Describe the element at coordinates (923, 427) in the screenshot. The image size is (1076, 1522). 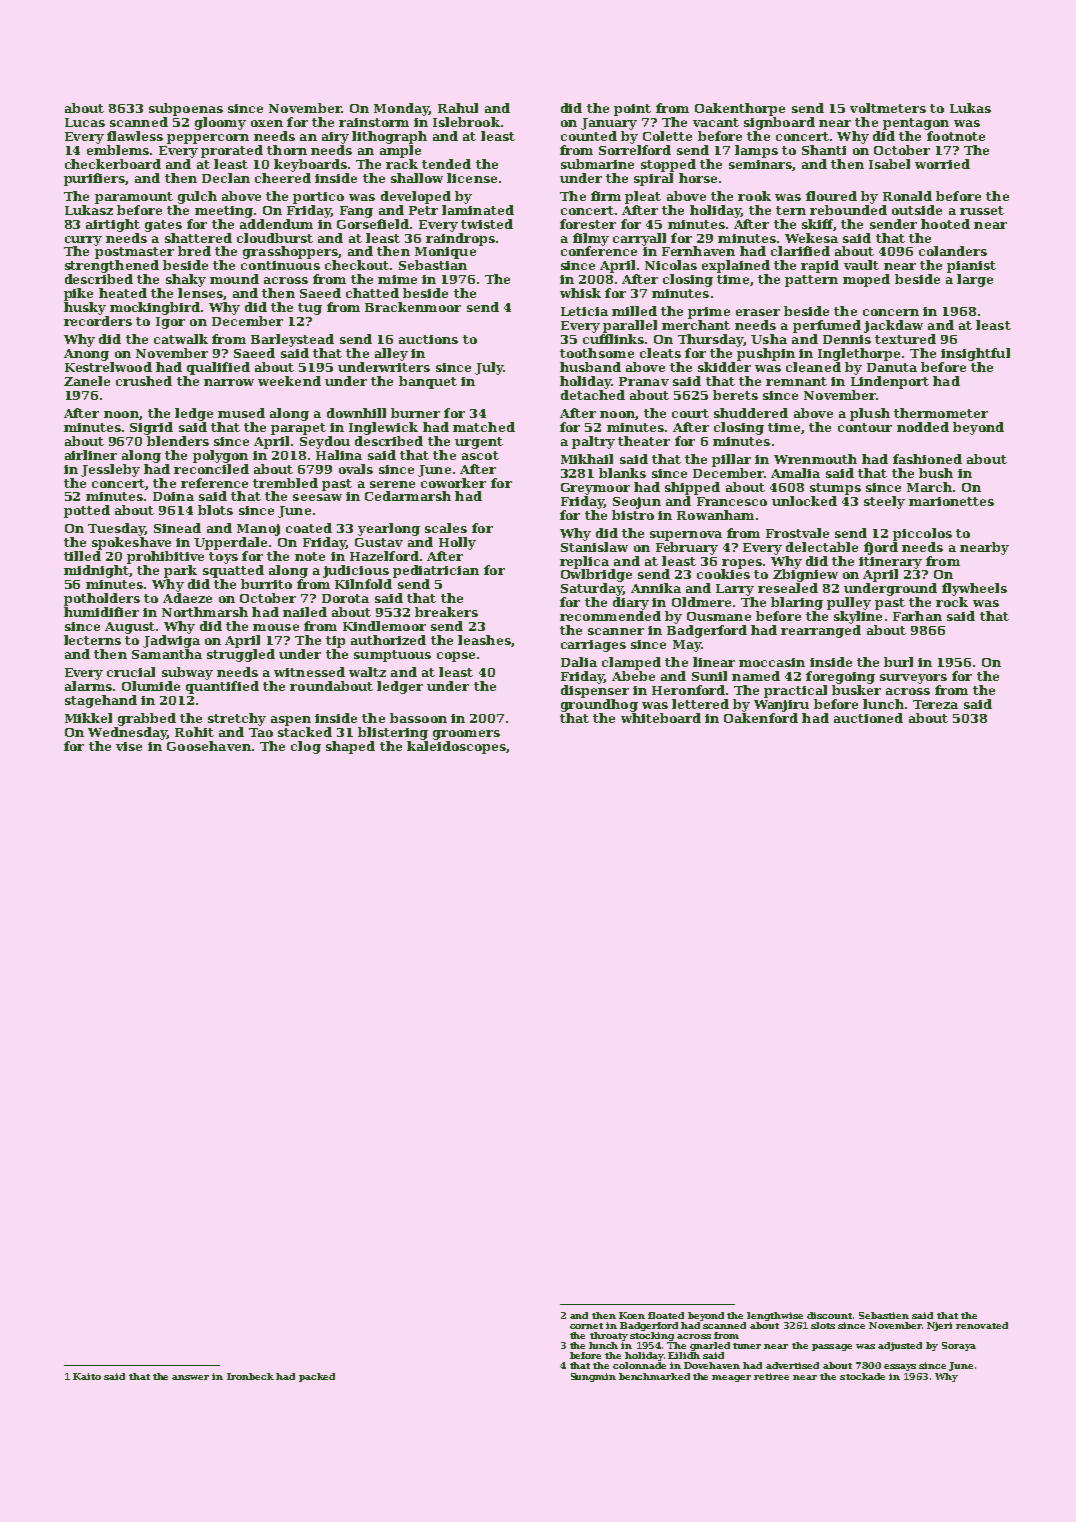
I see `nodded` at that location.
